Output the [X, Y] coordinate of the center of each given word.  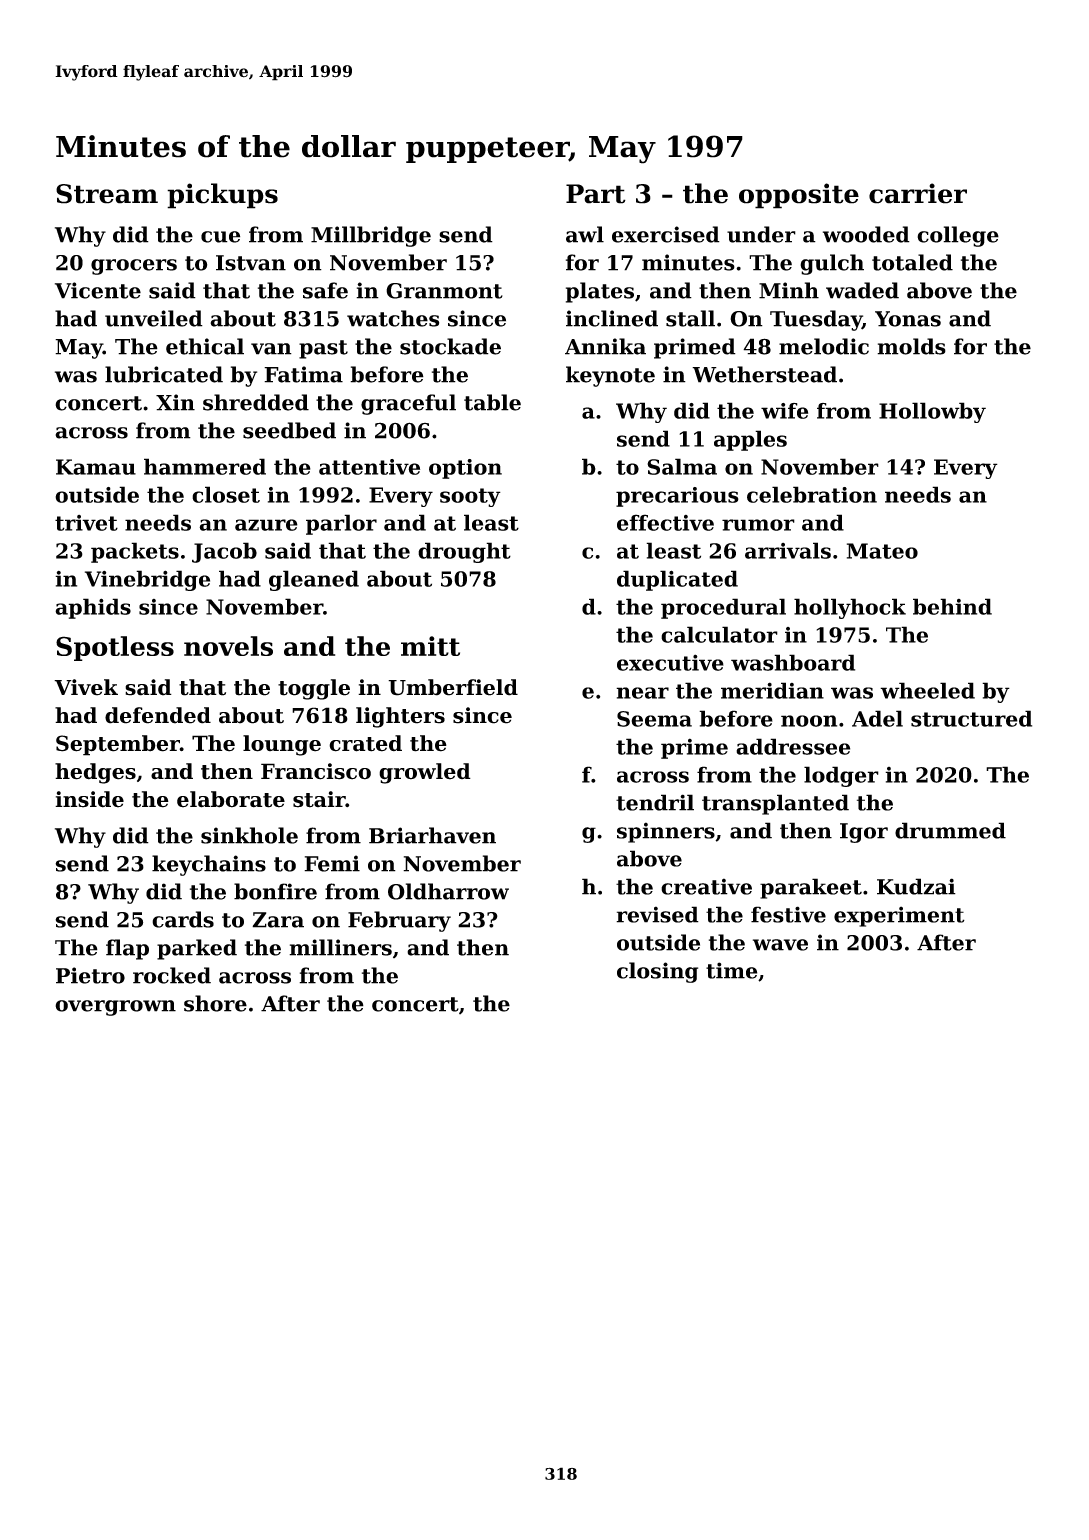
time [731, 970]
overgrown [115, 1008]
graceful [408, 404]
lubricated [164, 374]
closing [657, 972]
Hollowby [932, 412]
